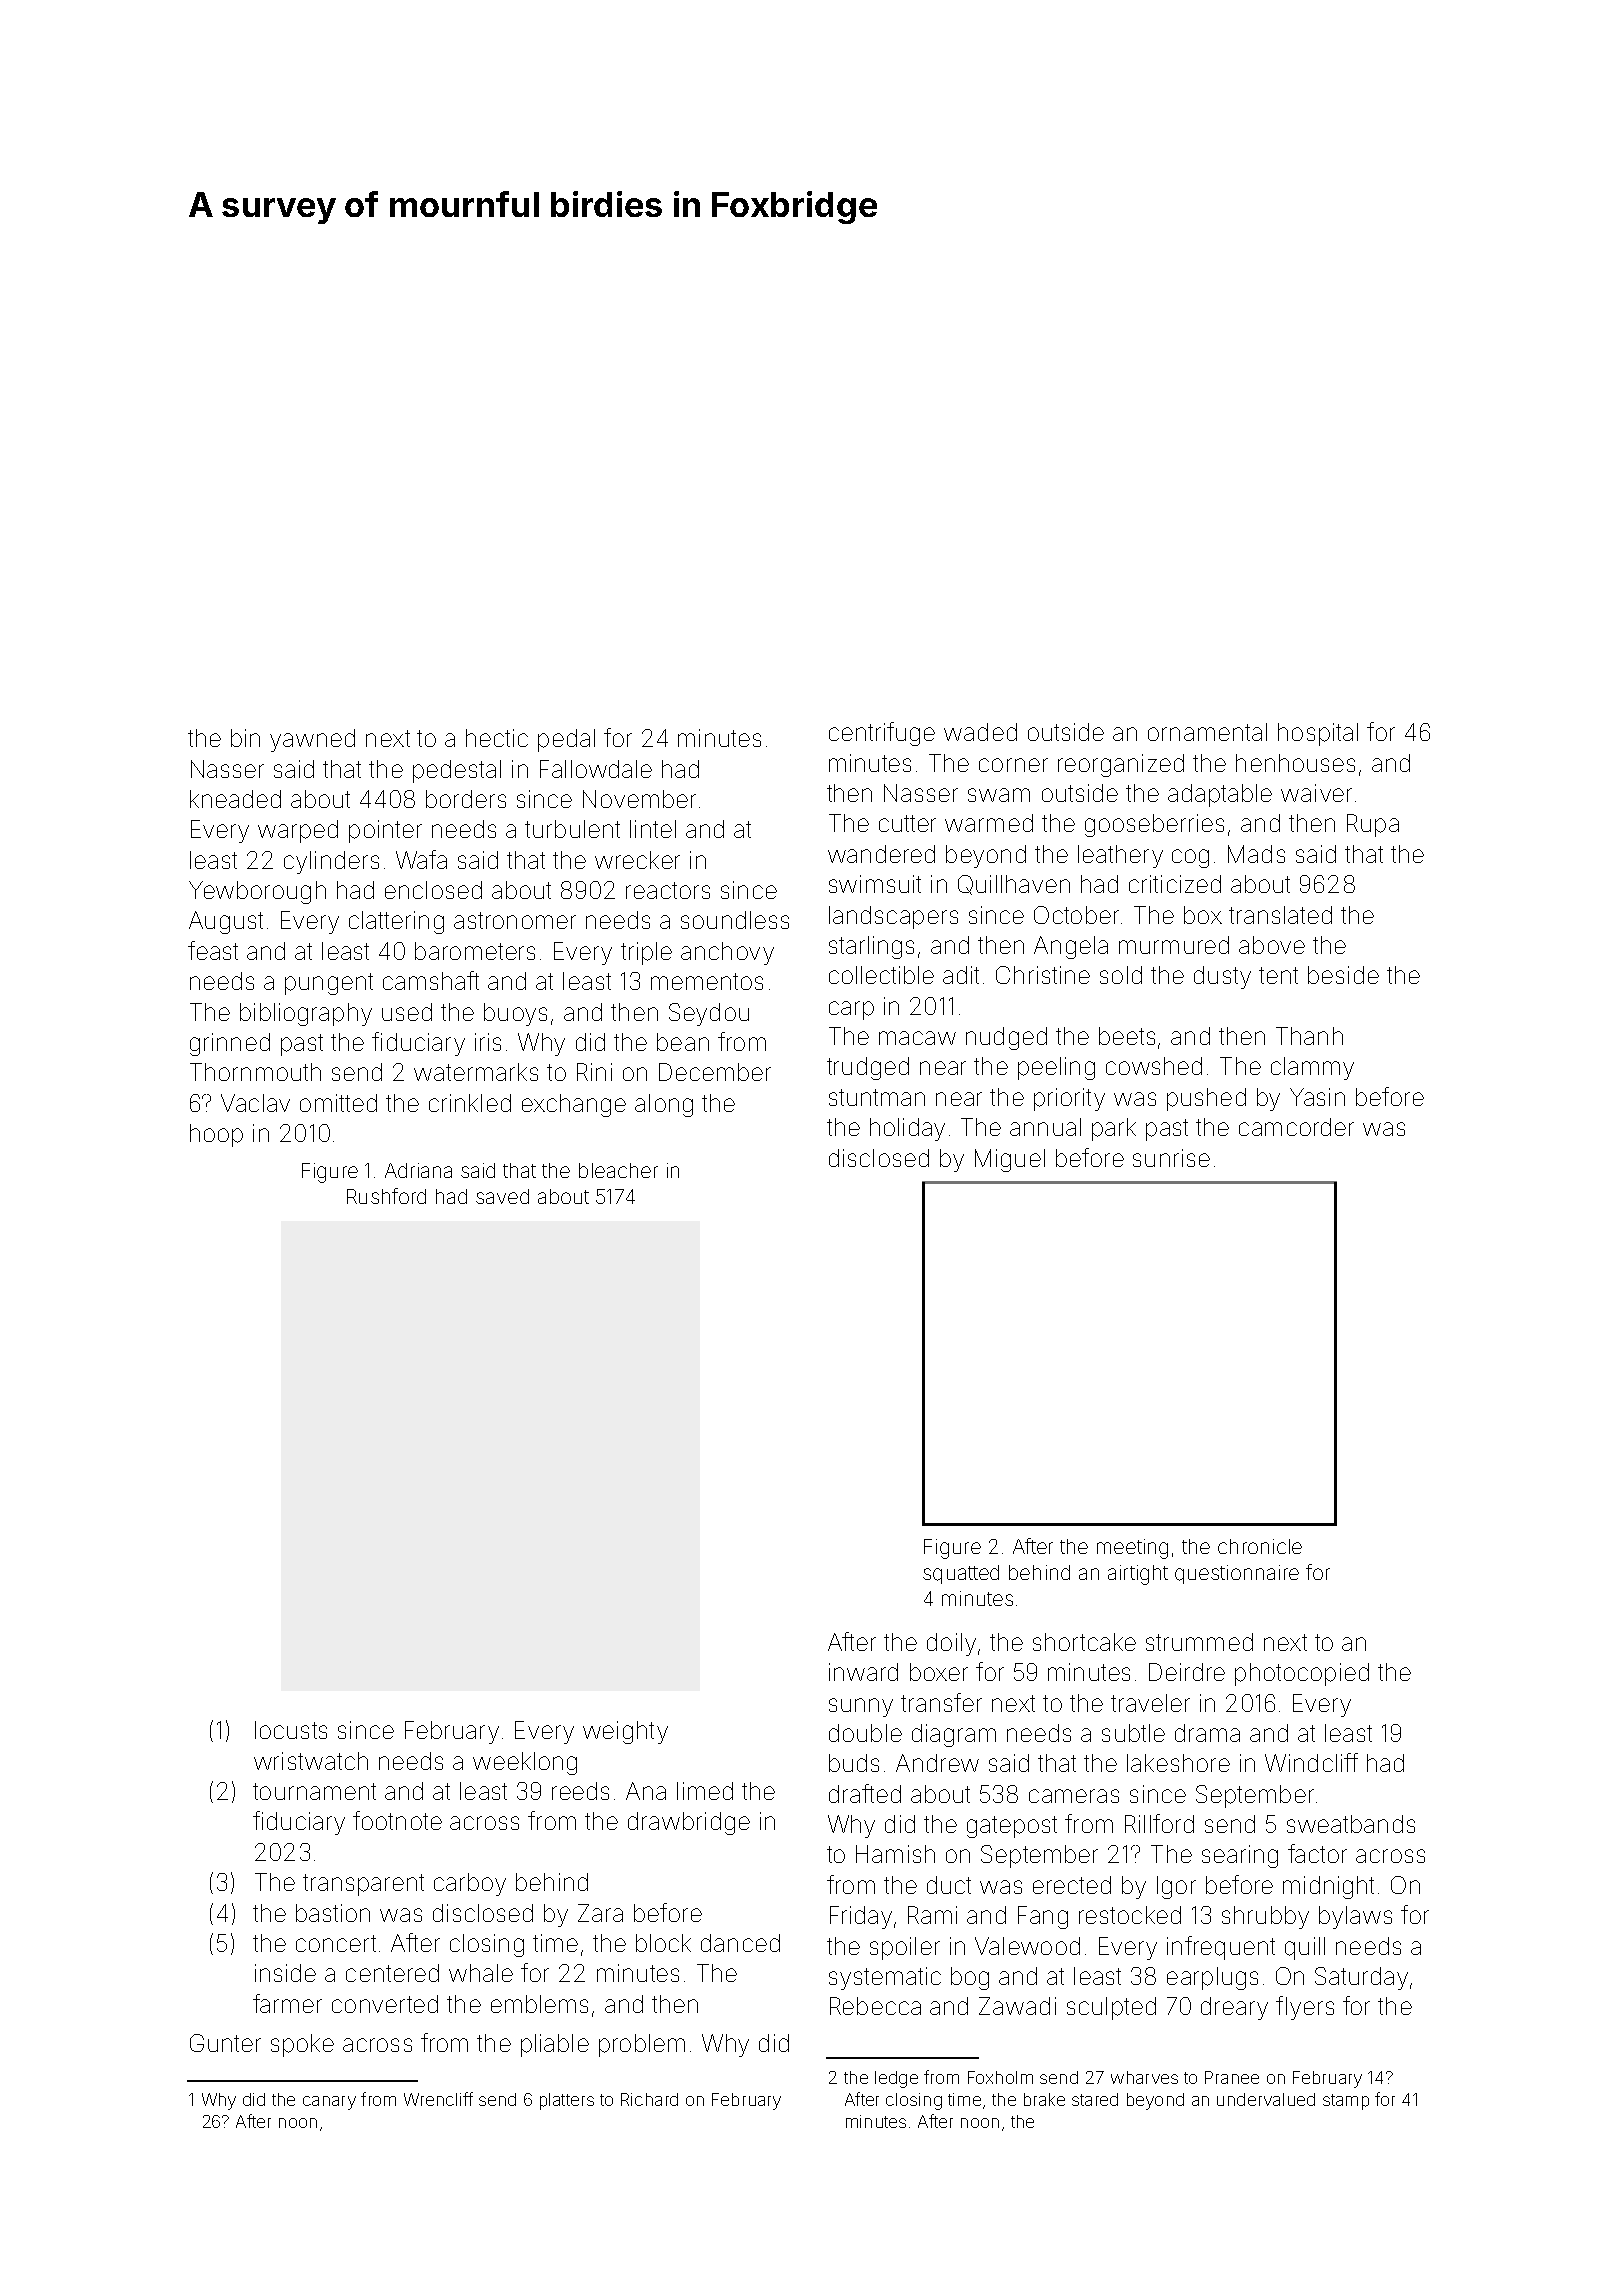  I want to click on brake, so click(1044, 2099).
